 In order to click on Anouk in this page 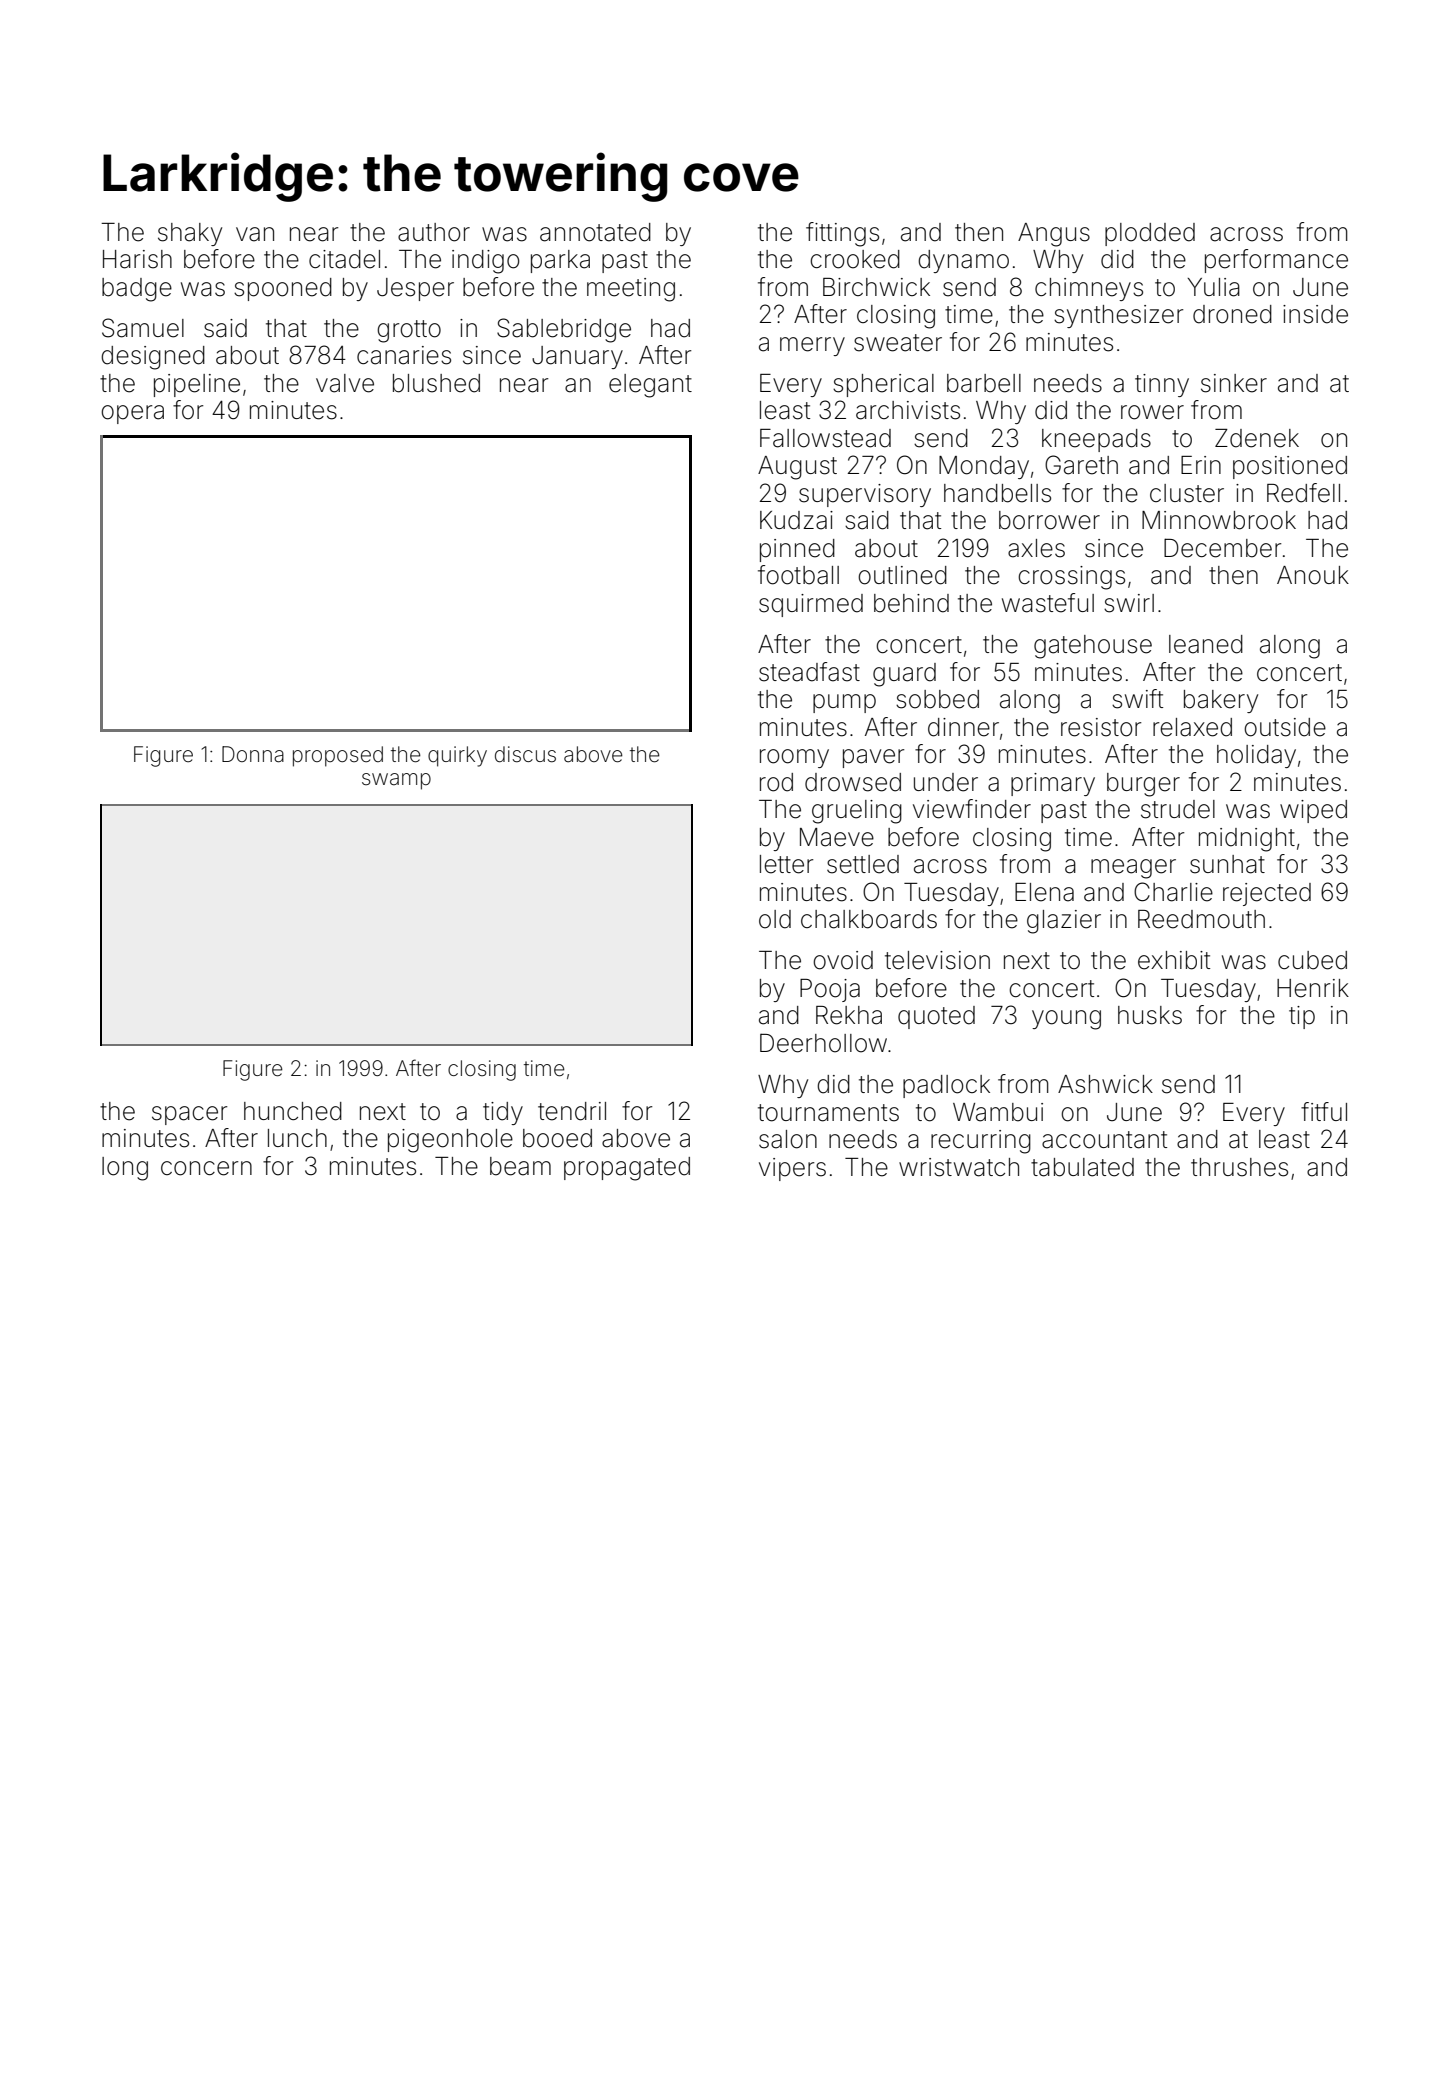, I will do `click(1313, 575)`.
